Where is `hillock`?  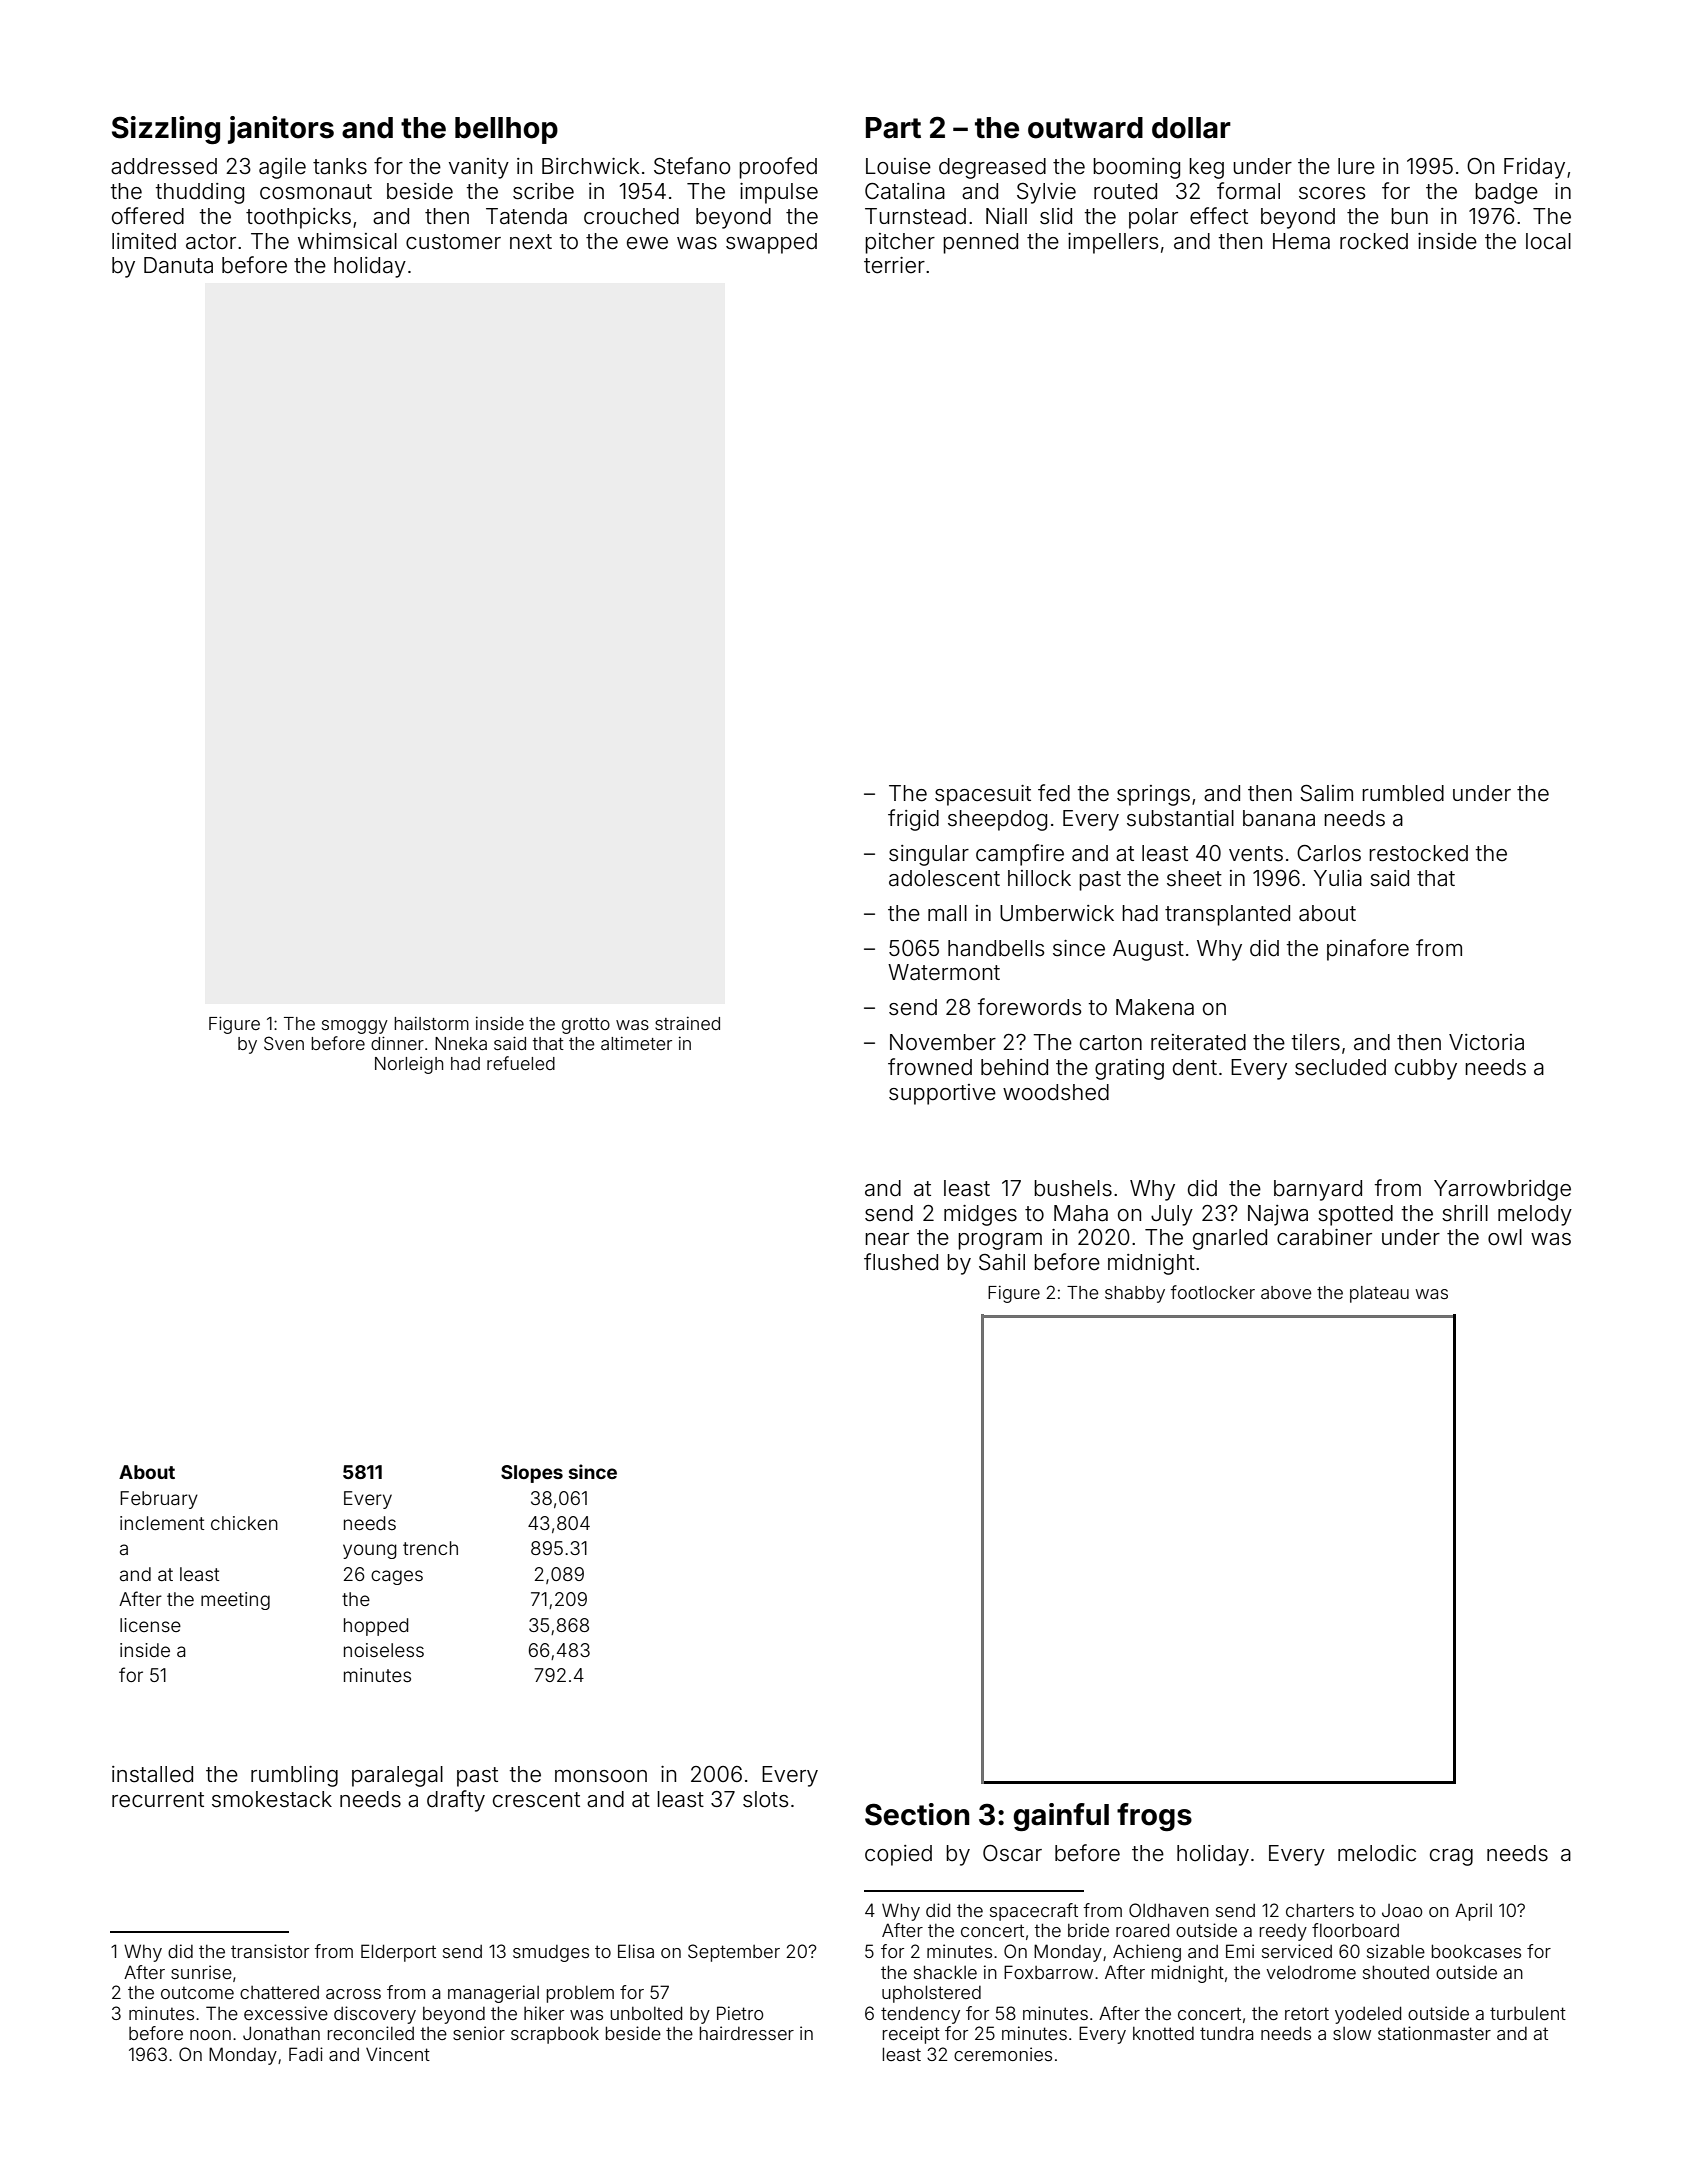 hillock is located at coordinates (1039, 878).
